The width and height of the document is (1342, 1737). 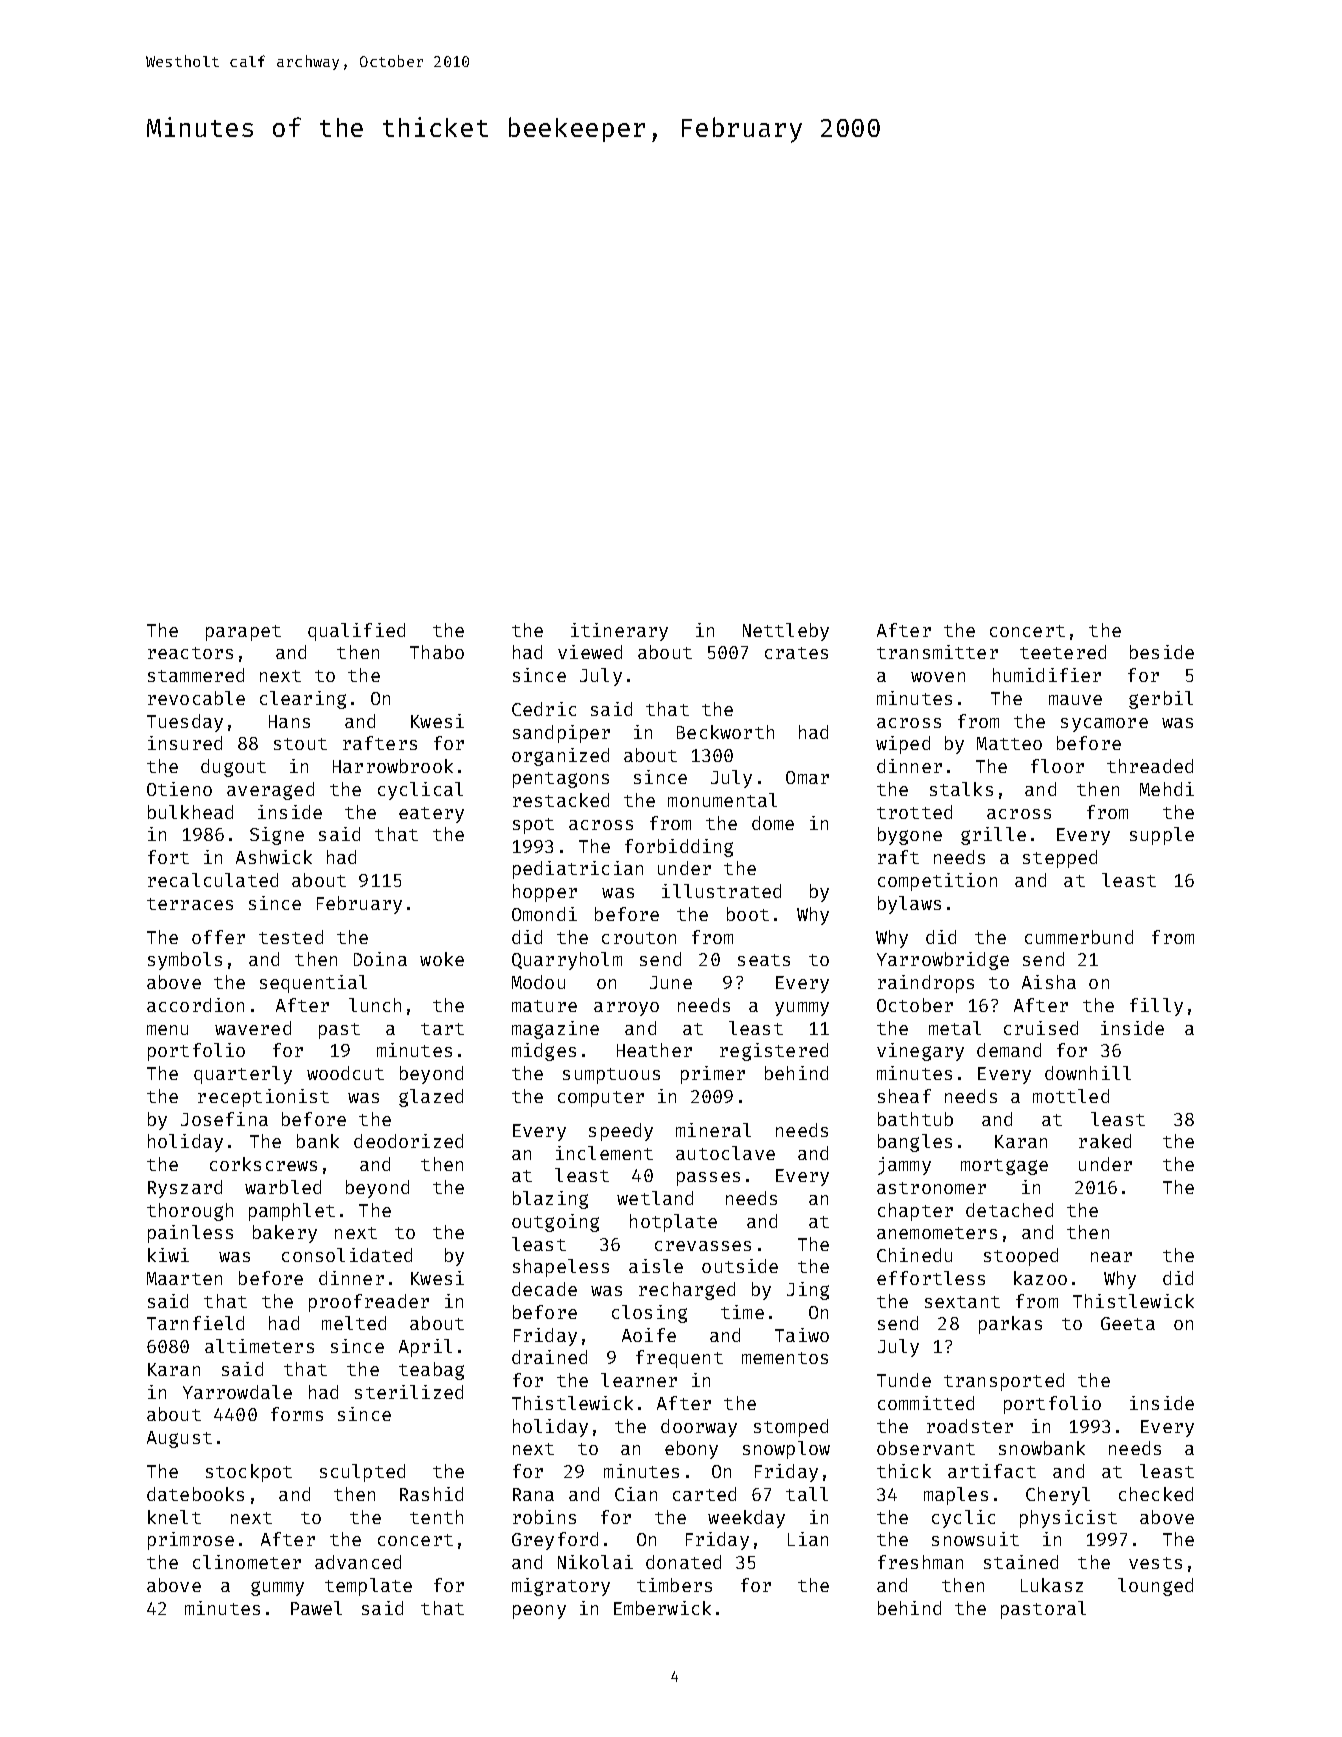 What do you see at coordinates (920, 1052) in the document?
I see `vinegary` at bounding box center [920, 1052].
